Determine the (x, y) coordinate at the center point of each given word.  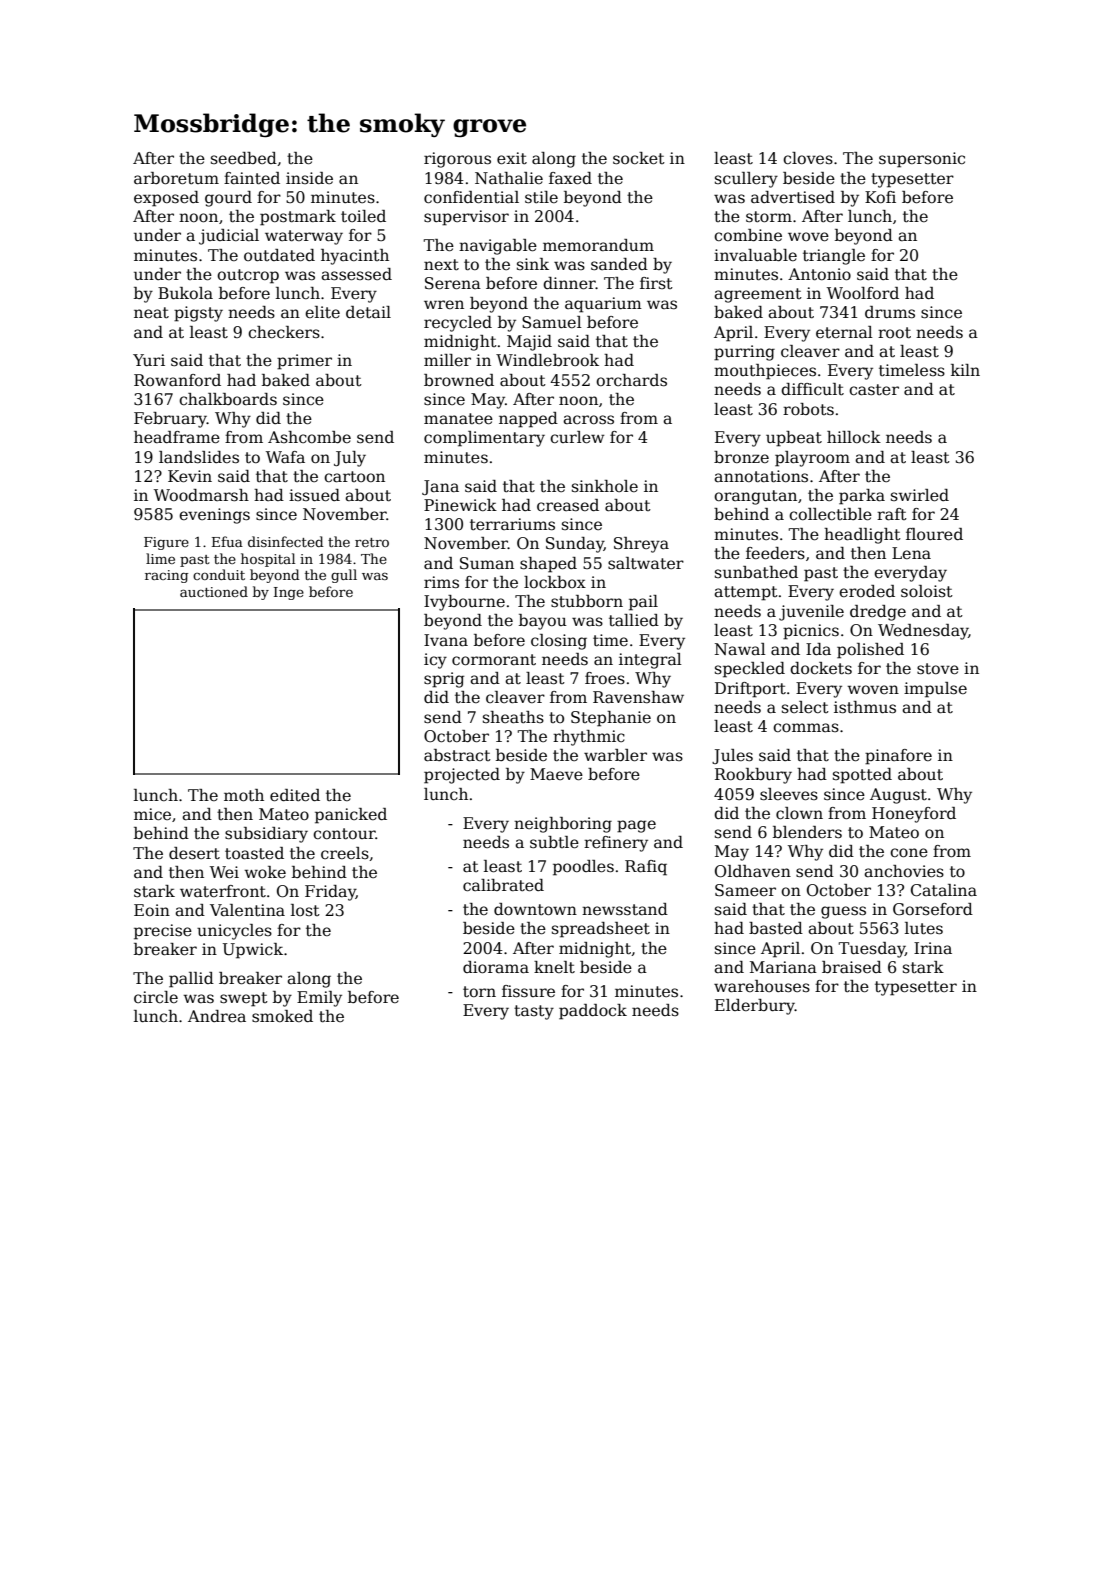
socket (639, 158)
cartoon (354, 477)
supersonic (922, 160)
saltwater (646, 563)
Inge (289, 593)
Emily (319, 999)
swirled (920, 495)
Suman (487, 563)
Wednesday (923, 632)
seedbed (244, 158)
